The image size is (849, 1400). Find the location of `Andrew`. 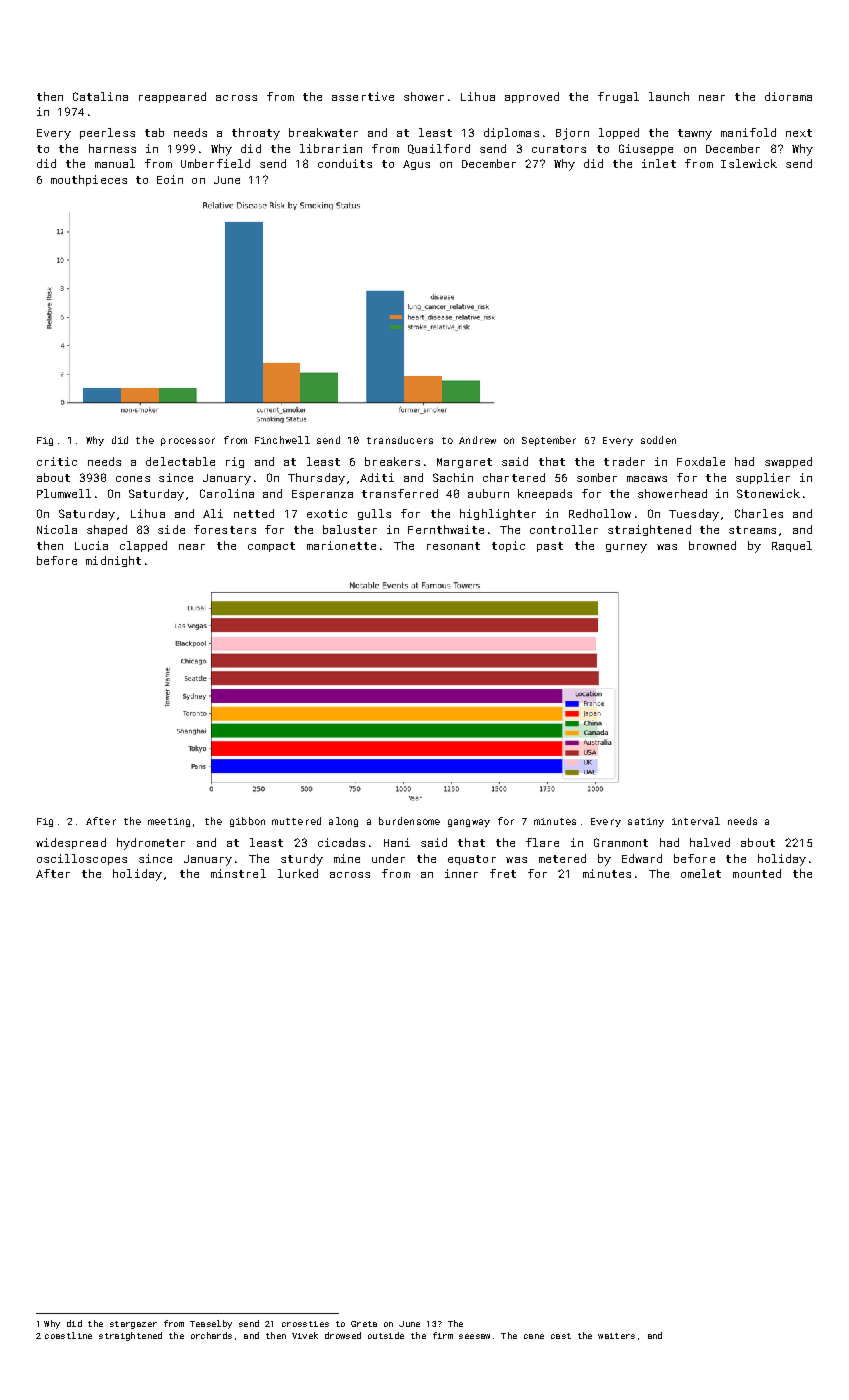

Andrew is located at coordinates (477, 440).
